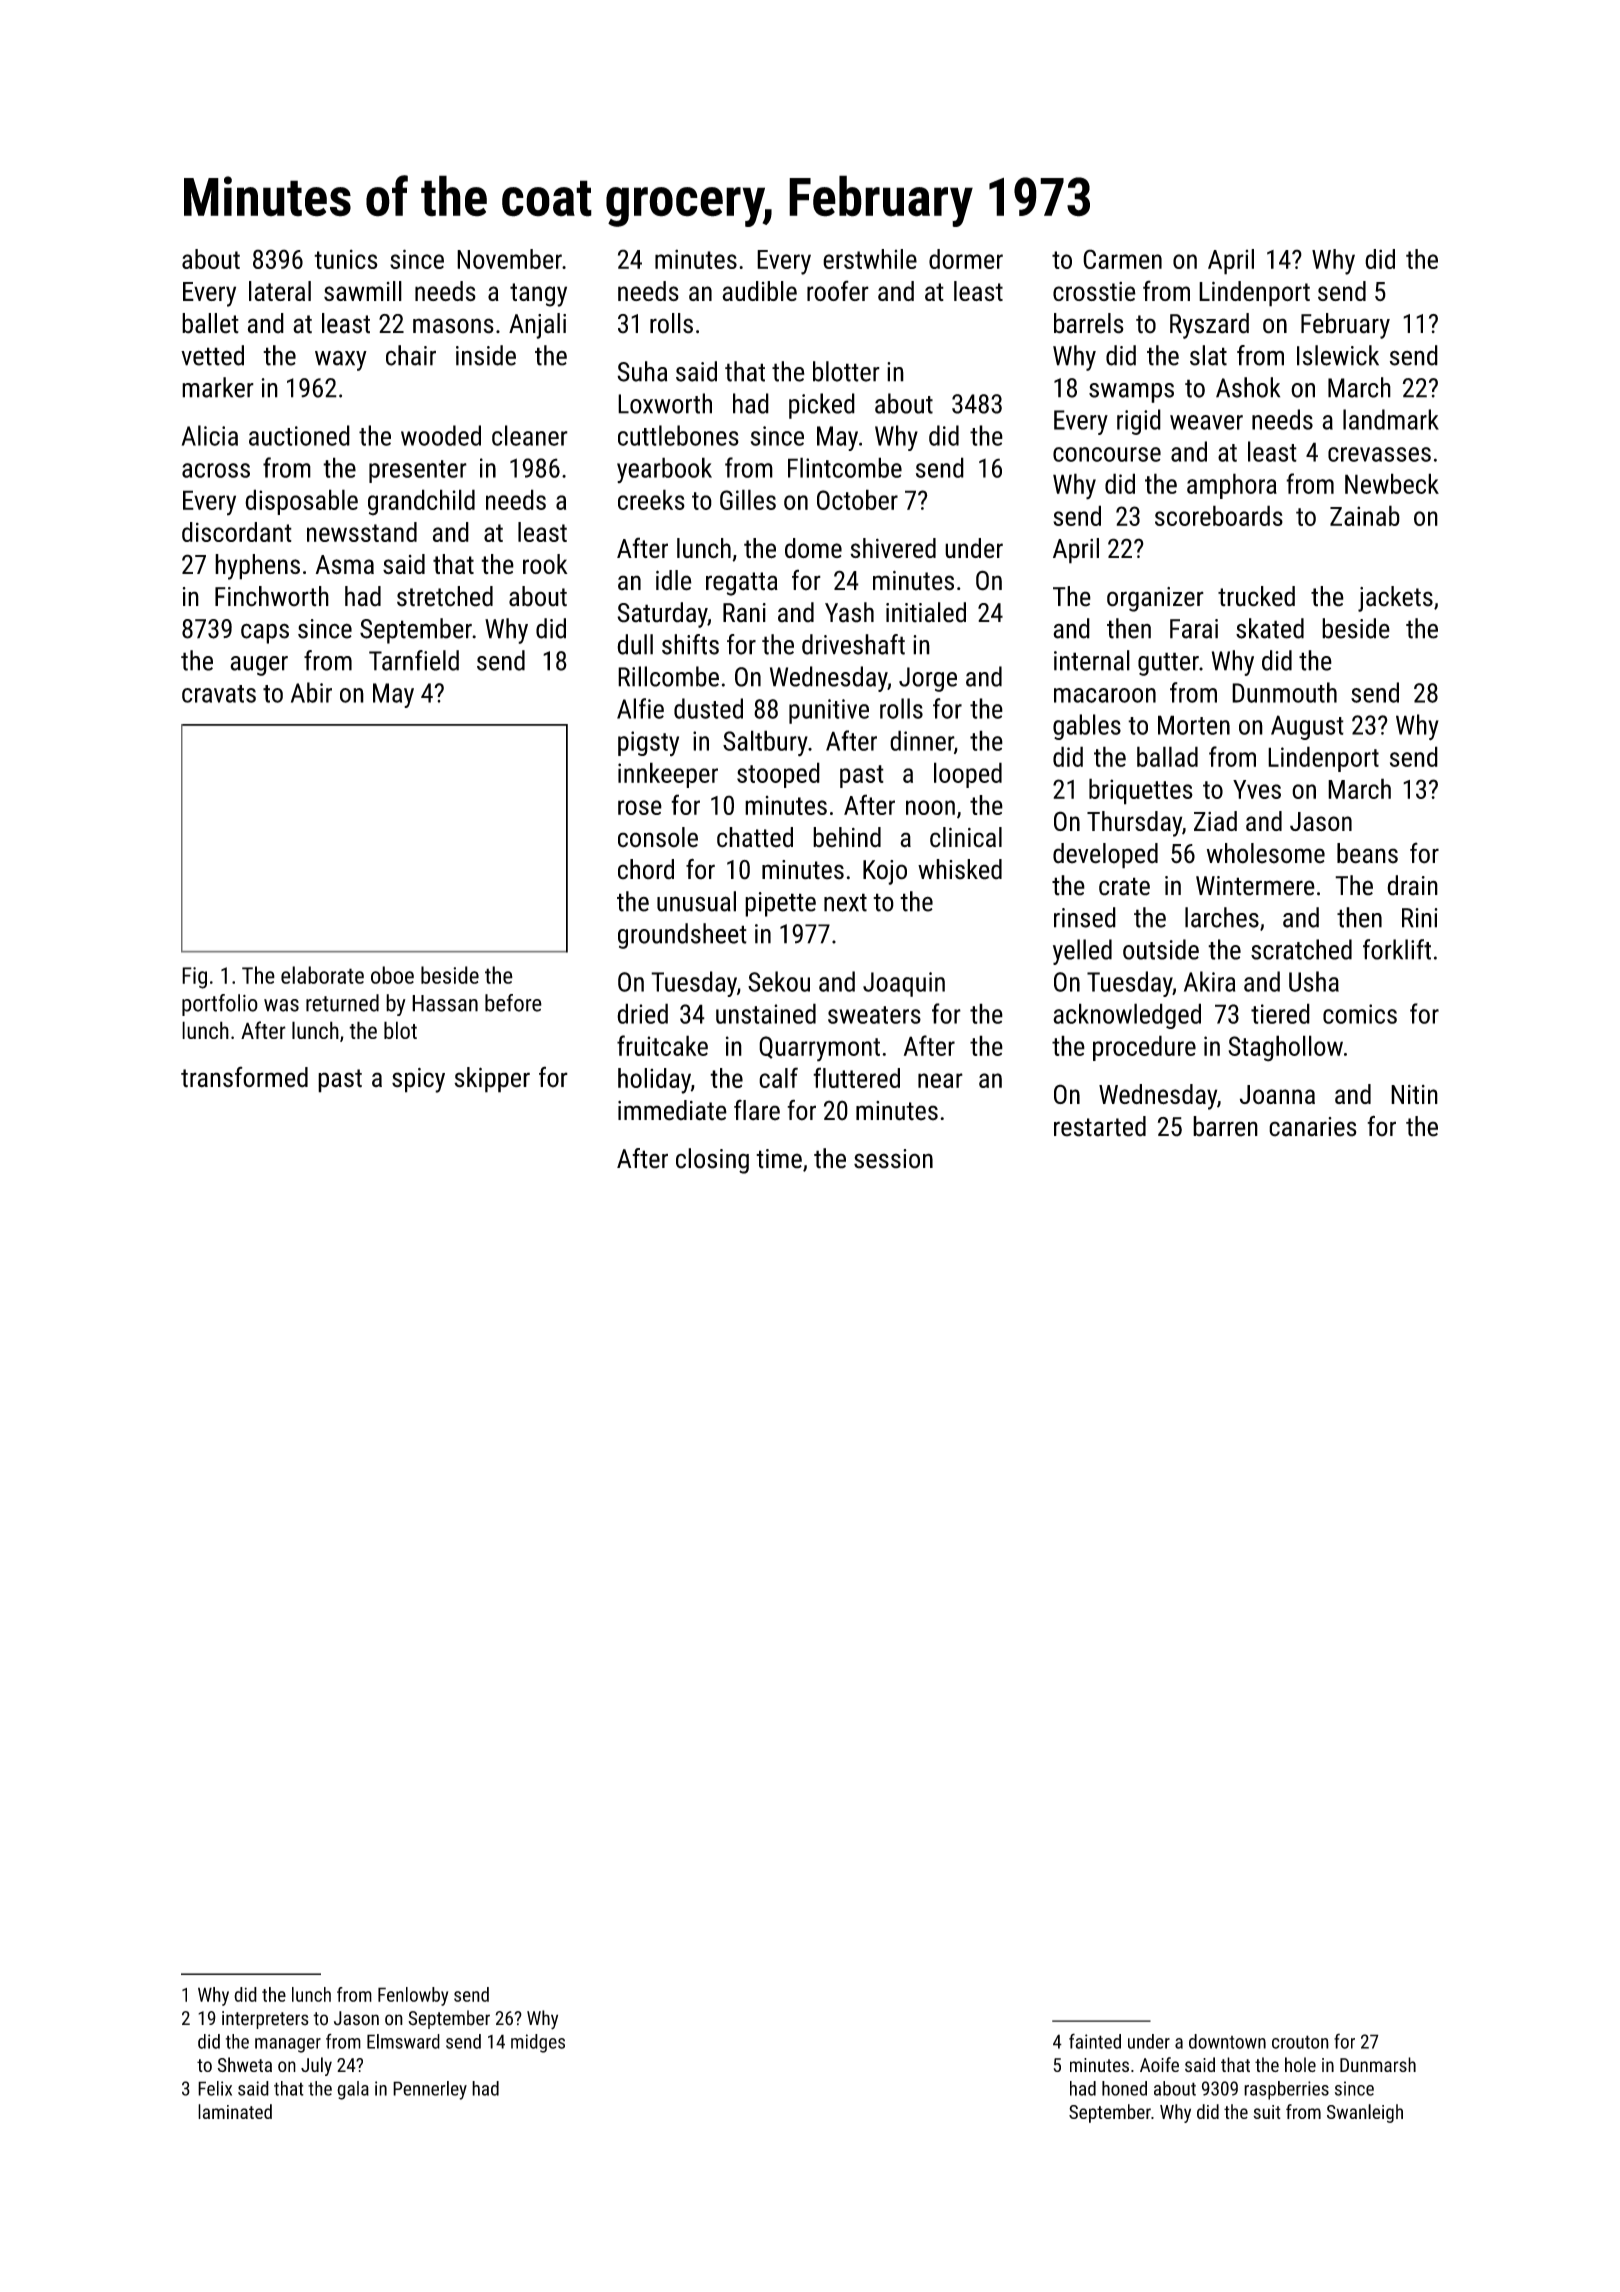 This document has height=2292, width=1620. Describe the element at coordinates (345, 259) in the document. I see `tunics` at that location.
